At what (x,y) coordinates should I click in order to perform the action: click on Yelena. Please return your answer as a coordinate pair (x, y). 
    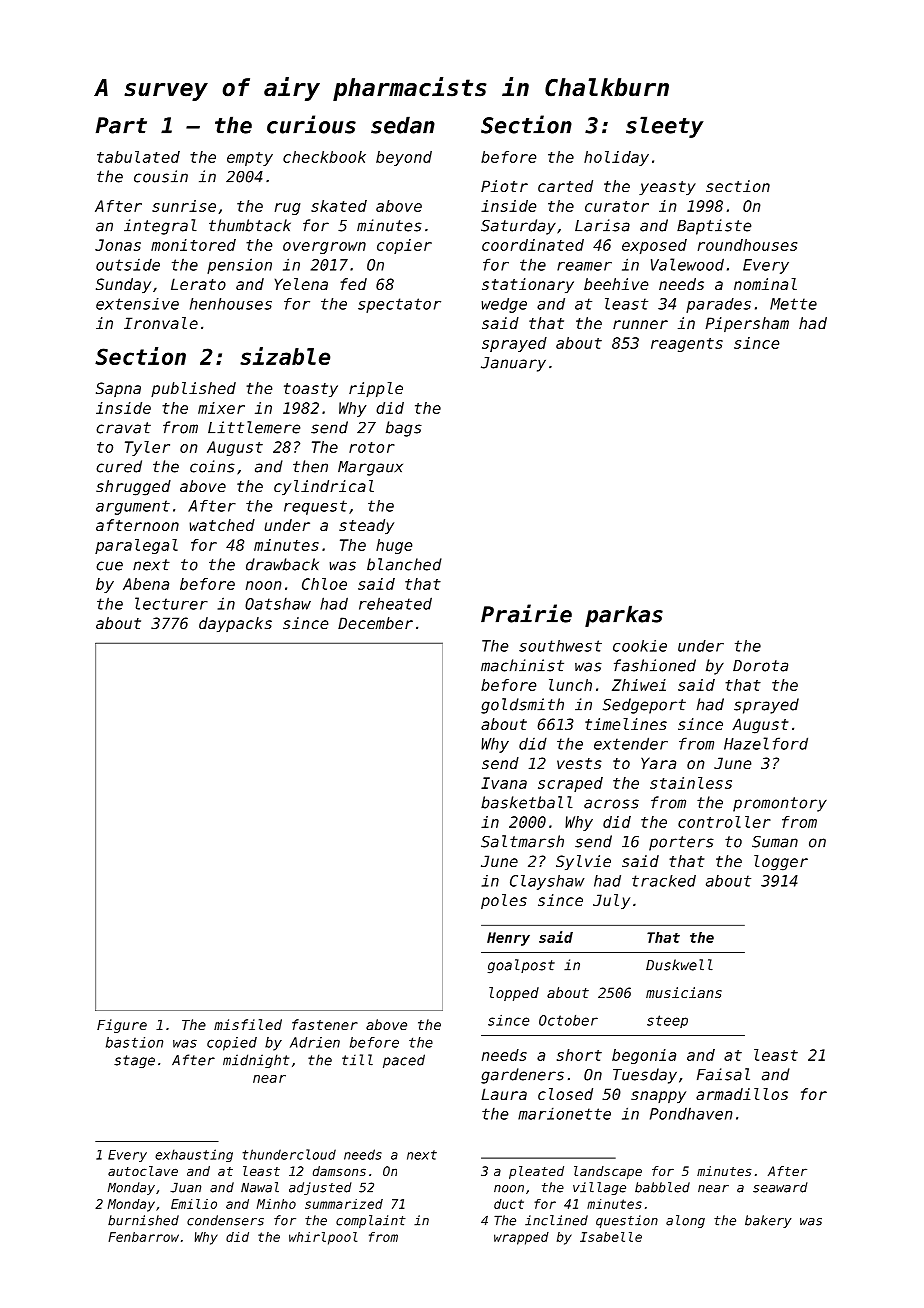
    Looking at the image, I should click on (301, 284).
